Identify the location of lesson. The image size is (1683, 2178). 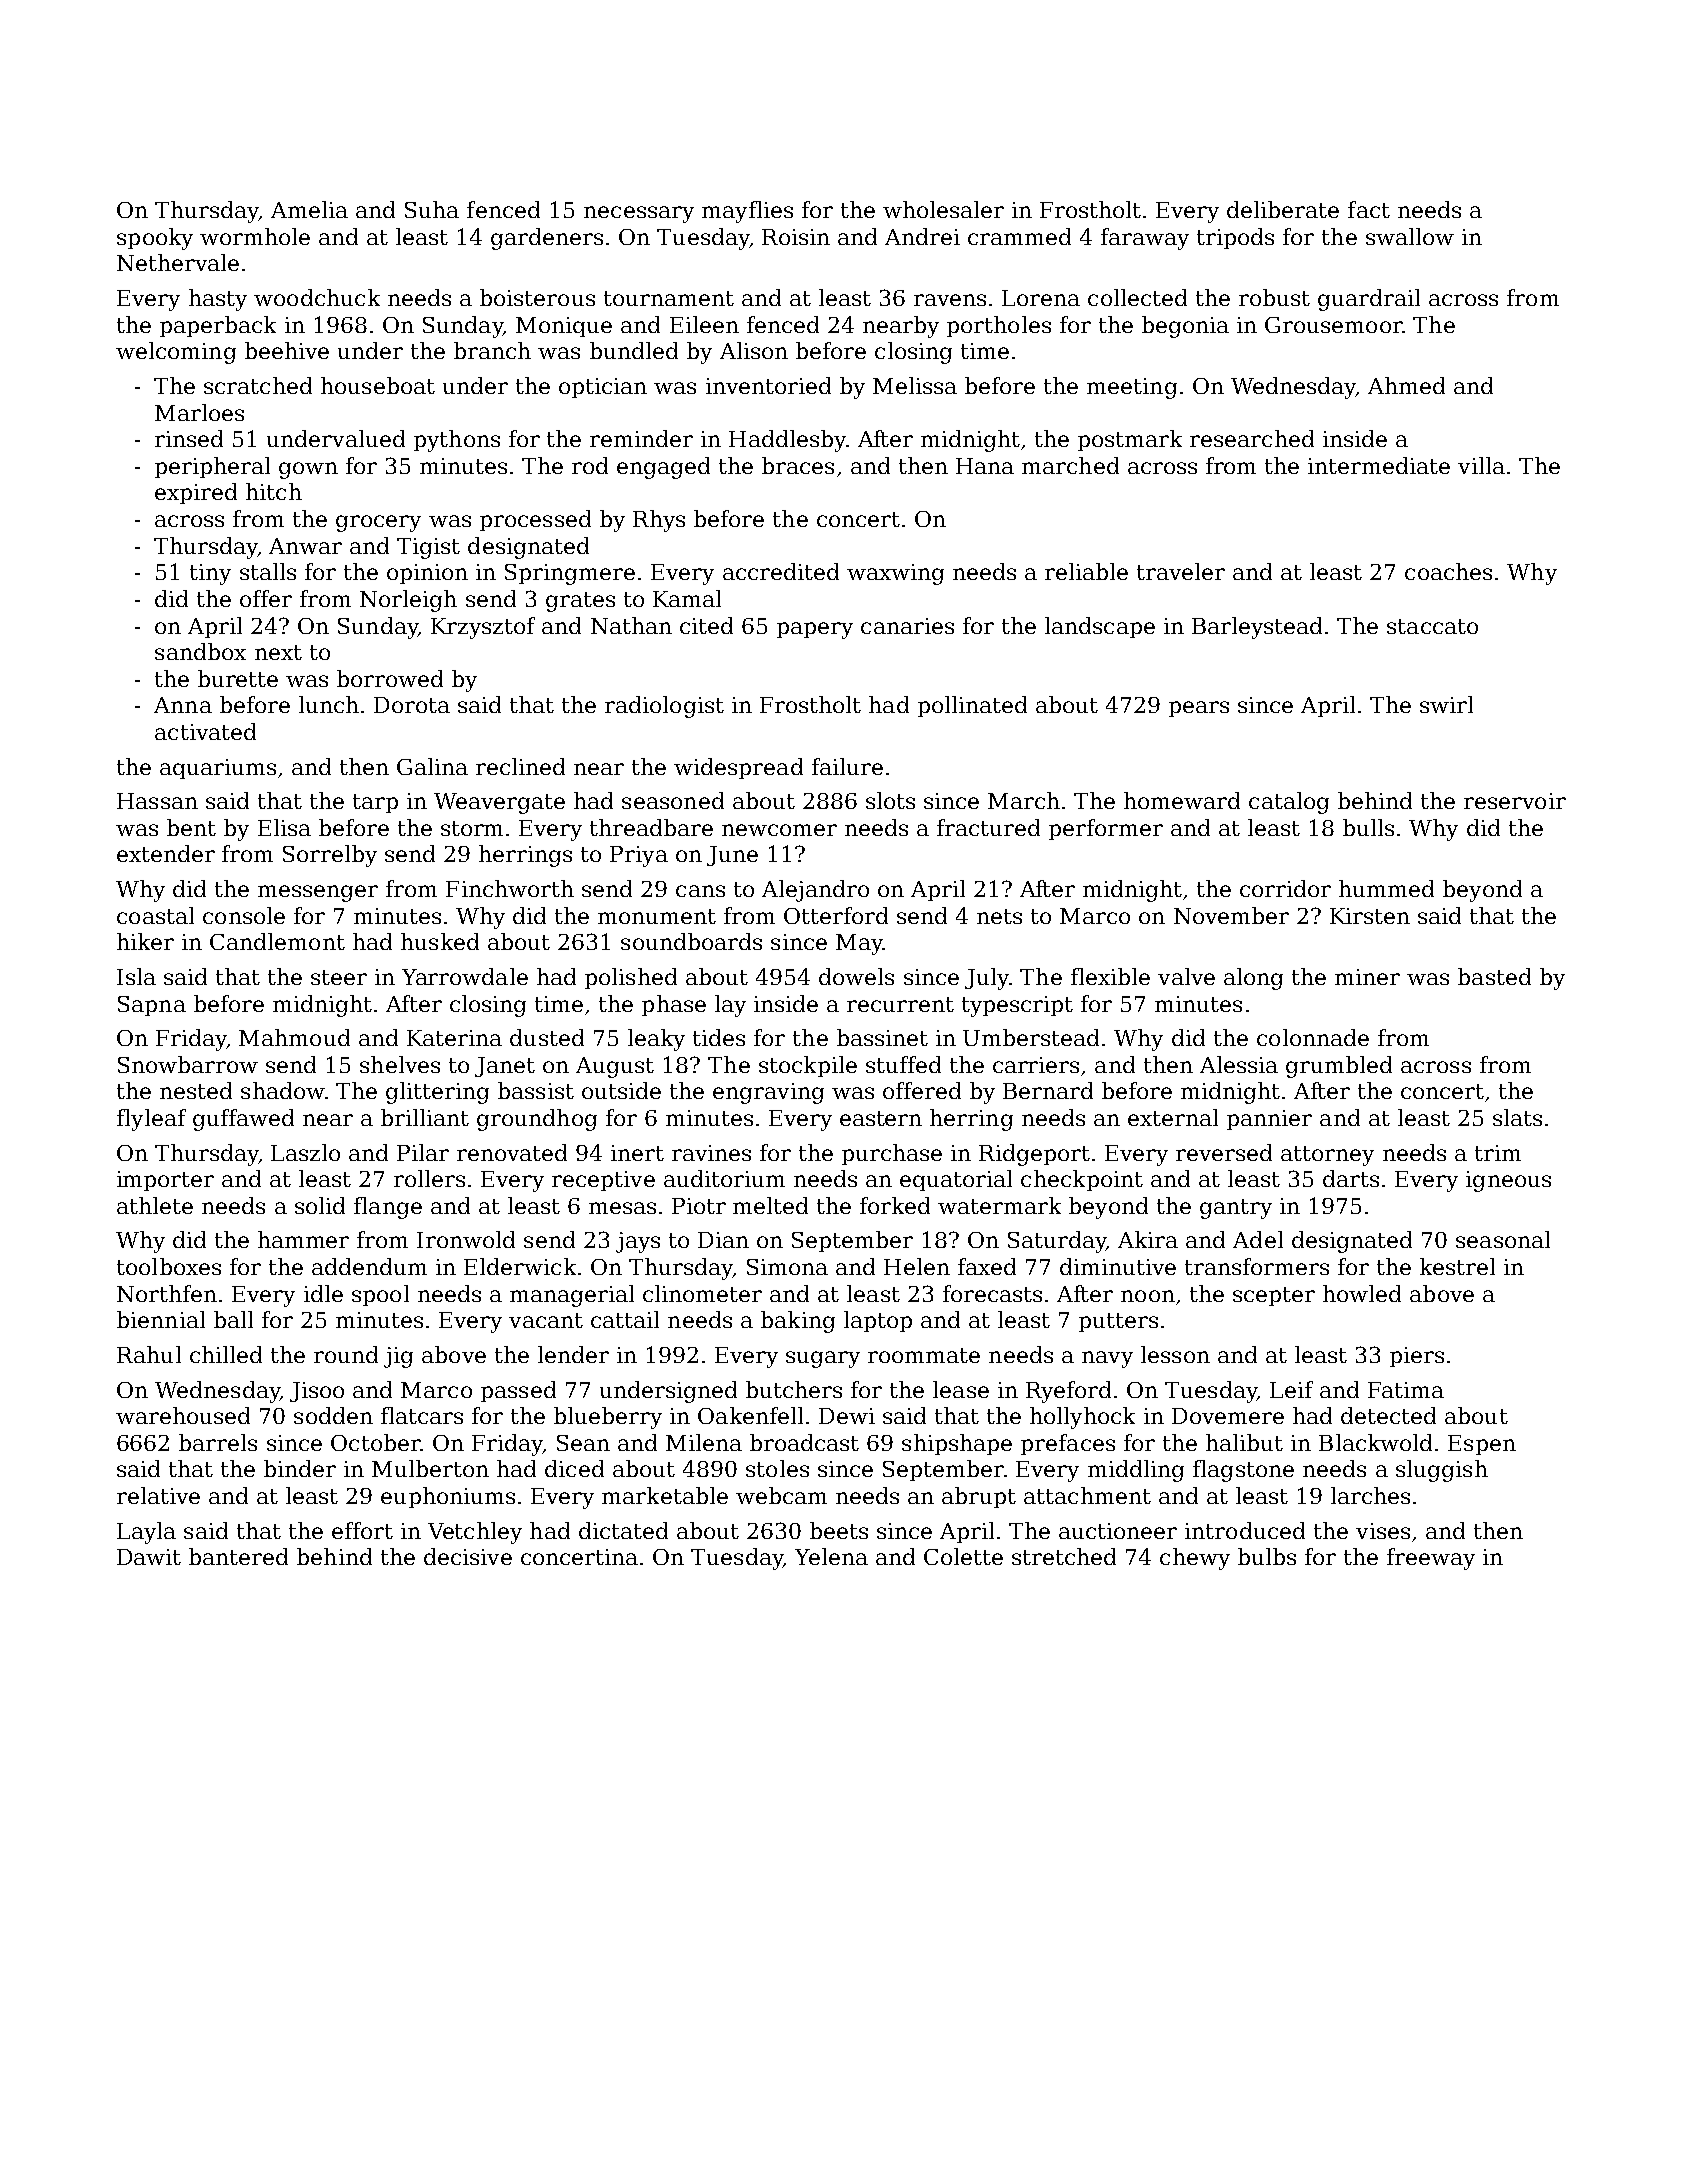
(1175, 1354).
